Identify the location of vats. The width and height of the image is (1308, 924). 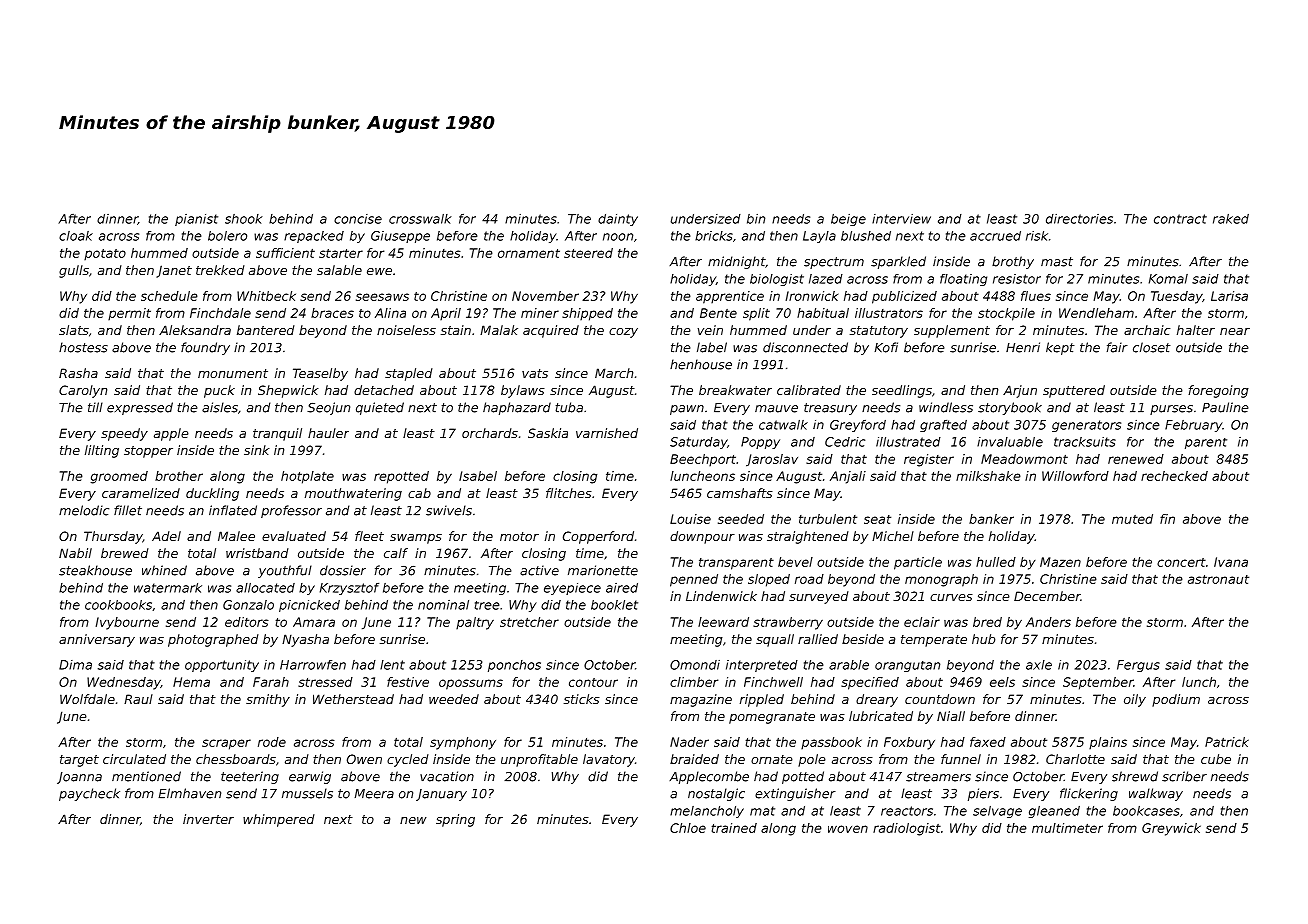
(535, 373).
